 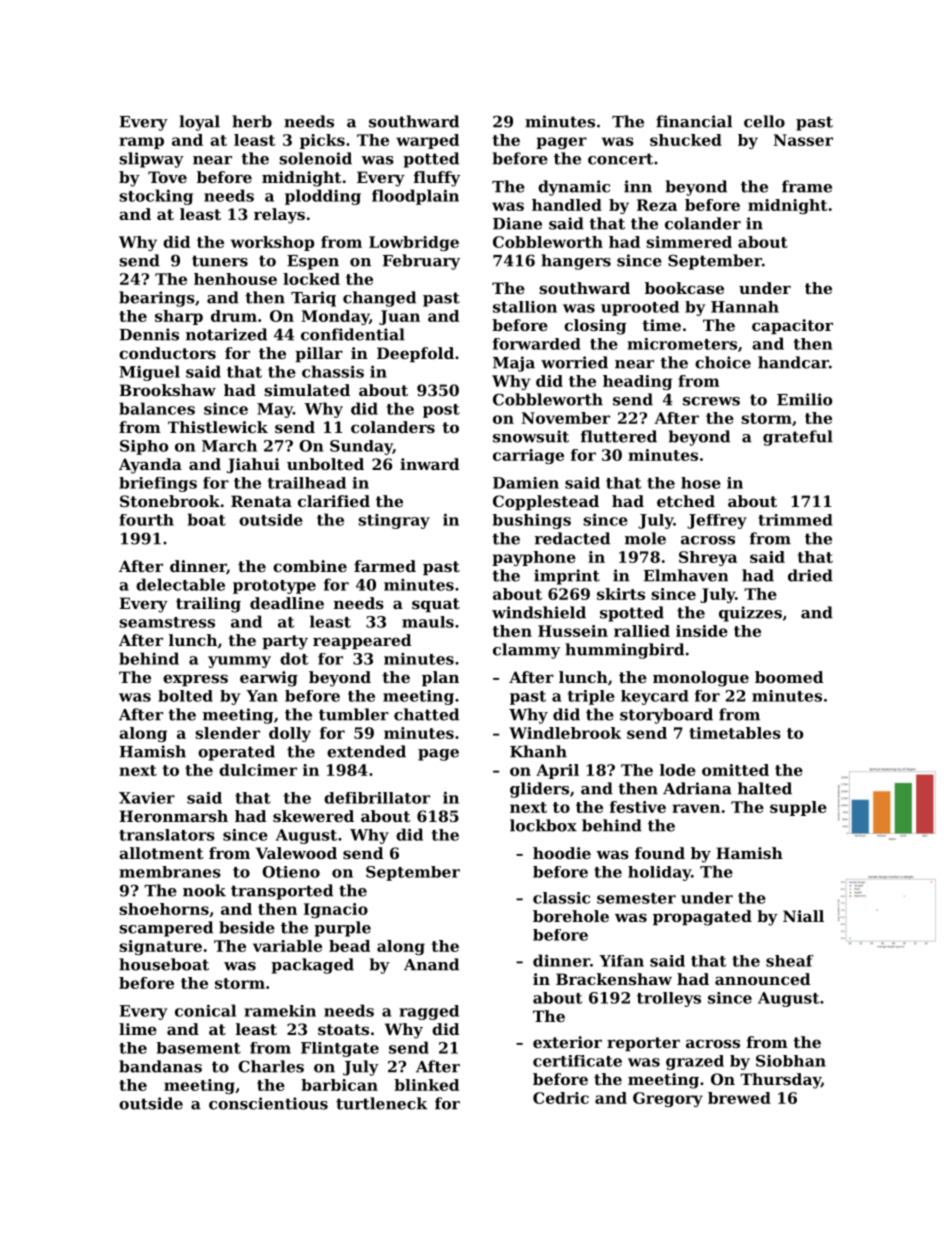 What do you see at coordinates (803, 140) in the screenshot?
I see `Nasser` at bounding box center [803, 140].
